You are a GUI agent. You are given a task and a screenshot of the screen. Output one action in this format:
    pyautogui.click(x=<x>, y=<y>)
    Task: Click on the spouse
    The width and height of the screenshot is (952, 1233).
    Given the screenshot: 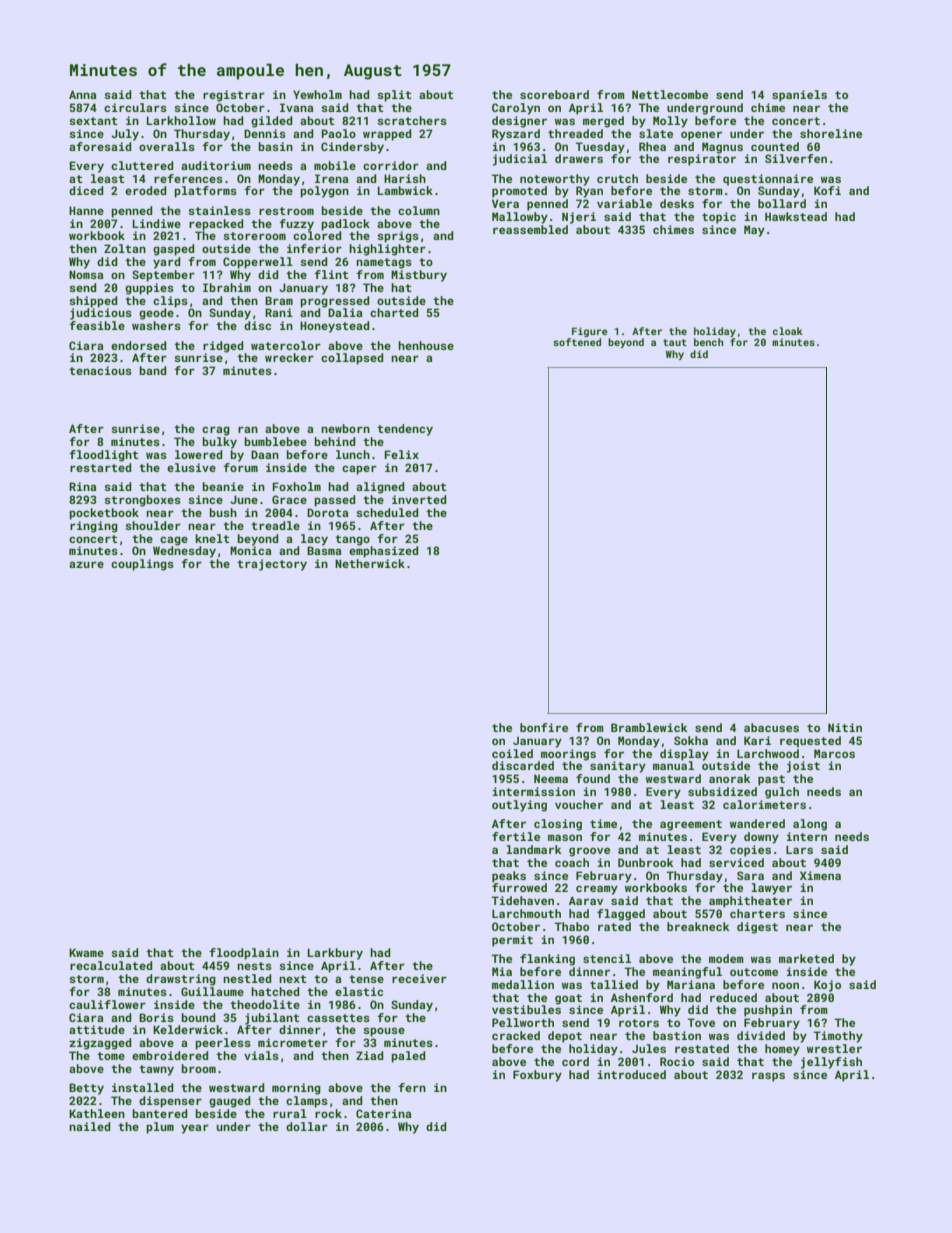 What is the action you would take?
    pyautogui.click(x=384, y=1032)
